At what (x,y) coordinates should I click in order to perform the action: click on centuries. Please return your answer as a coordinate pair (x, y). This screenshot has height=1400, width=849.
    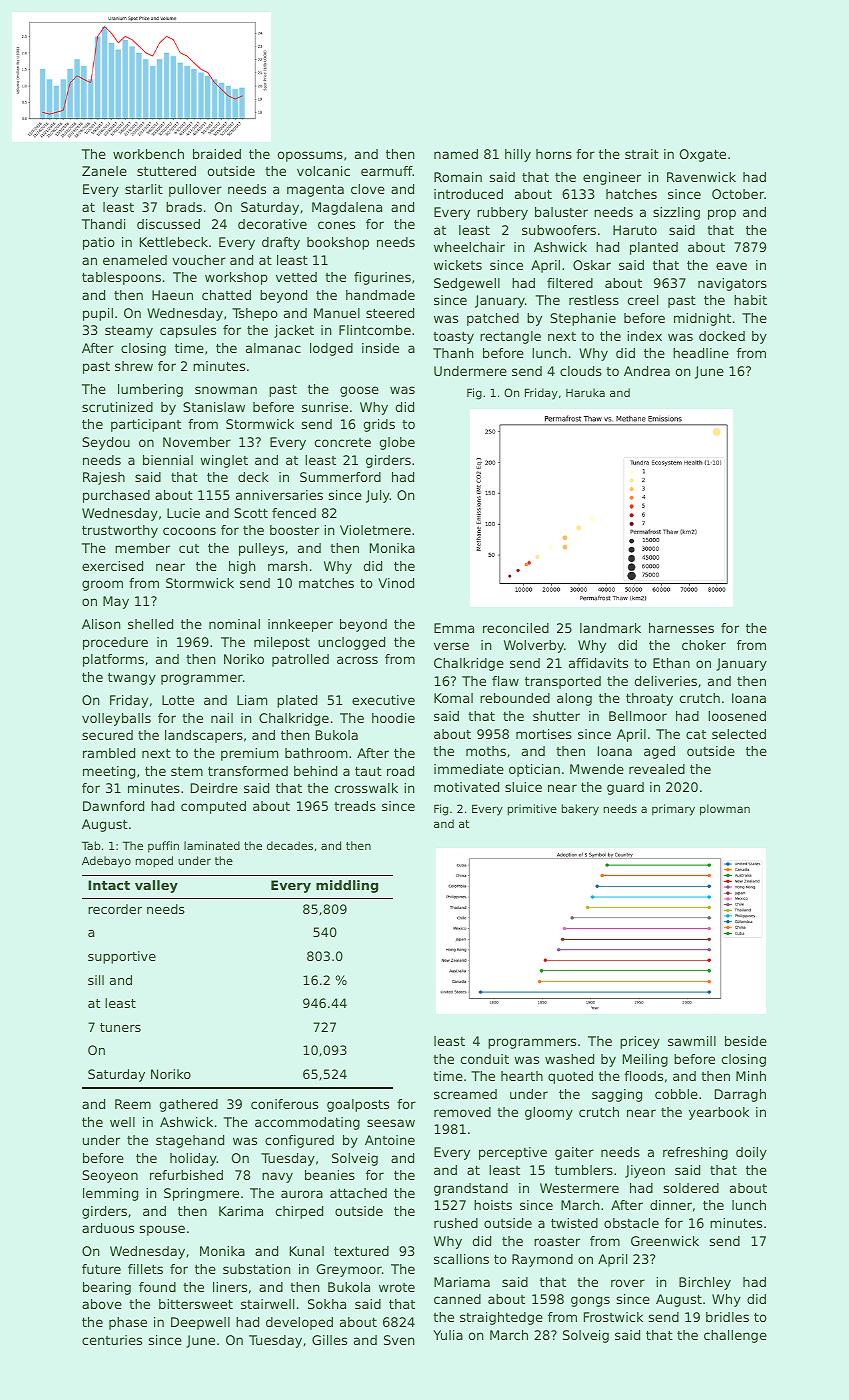
    Looking at the image, I should click on (112, 1340).
